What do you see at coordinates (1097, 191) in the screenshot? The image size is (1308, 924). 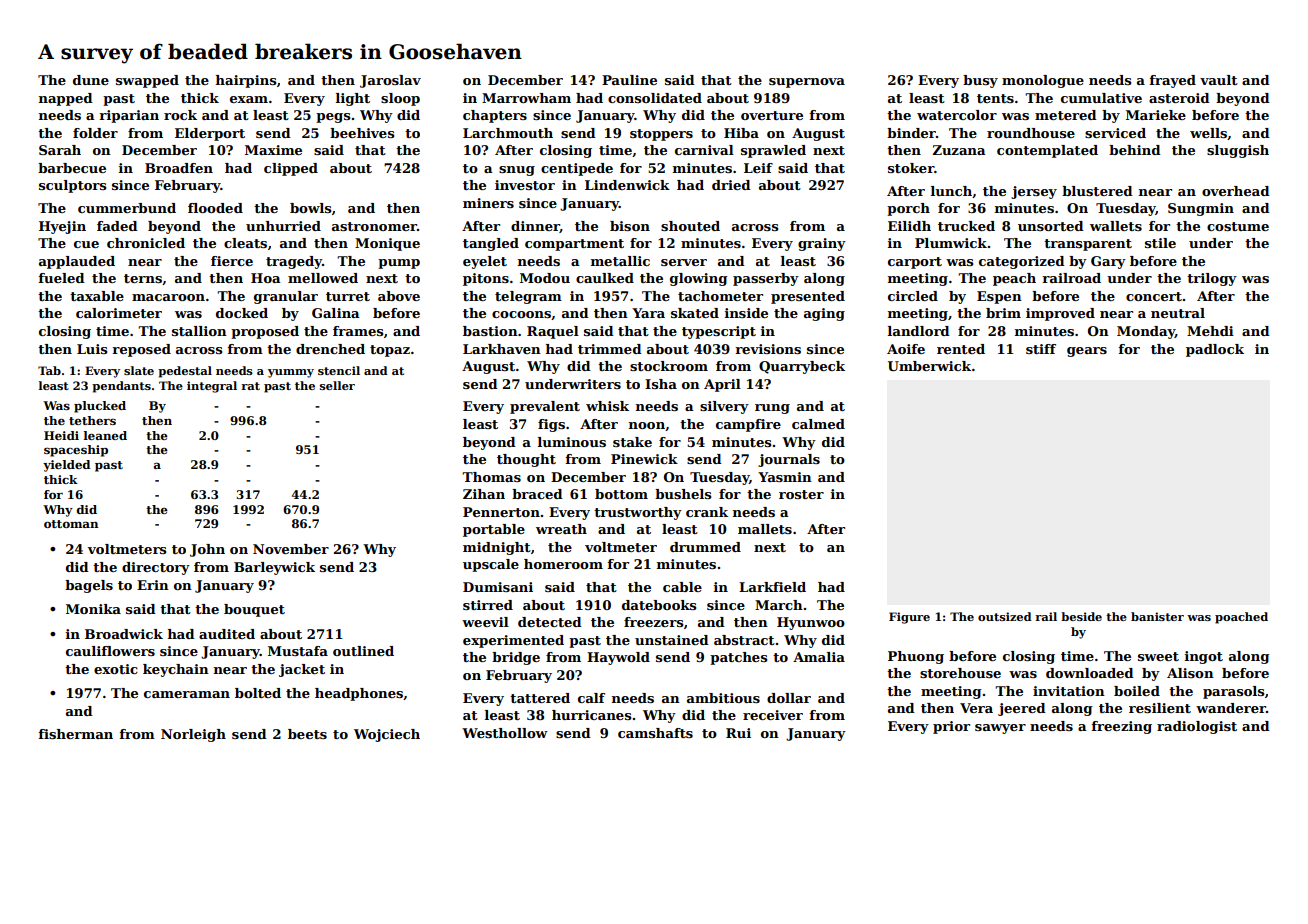 I see `blustered` at bounding box center [1097, 191].
